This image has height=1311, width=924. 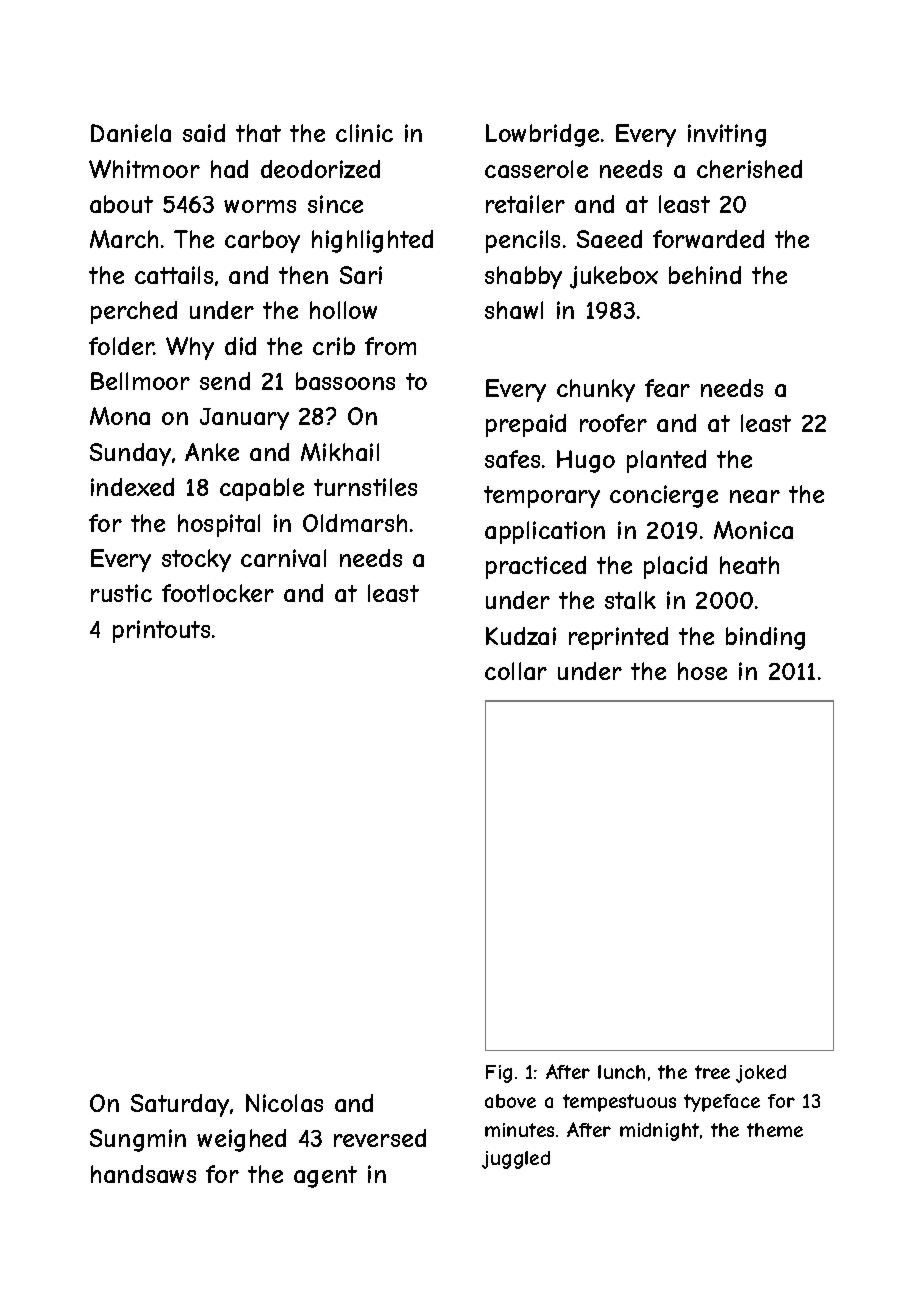 I want to click on joked, so click(x=761, y=1074).
